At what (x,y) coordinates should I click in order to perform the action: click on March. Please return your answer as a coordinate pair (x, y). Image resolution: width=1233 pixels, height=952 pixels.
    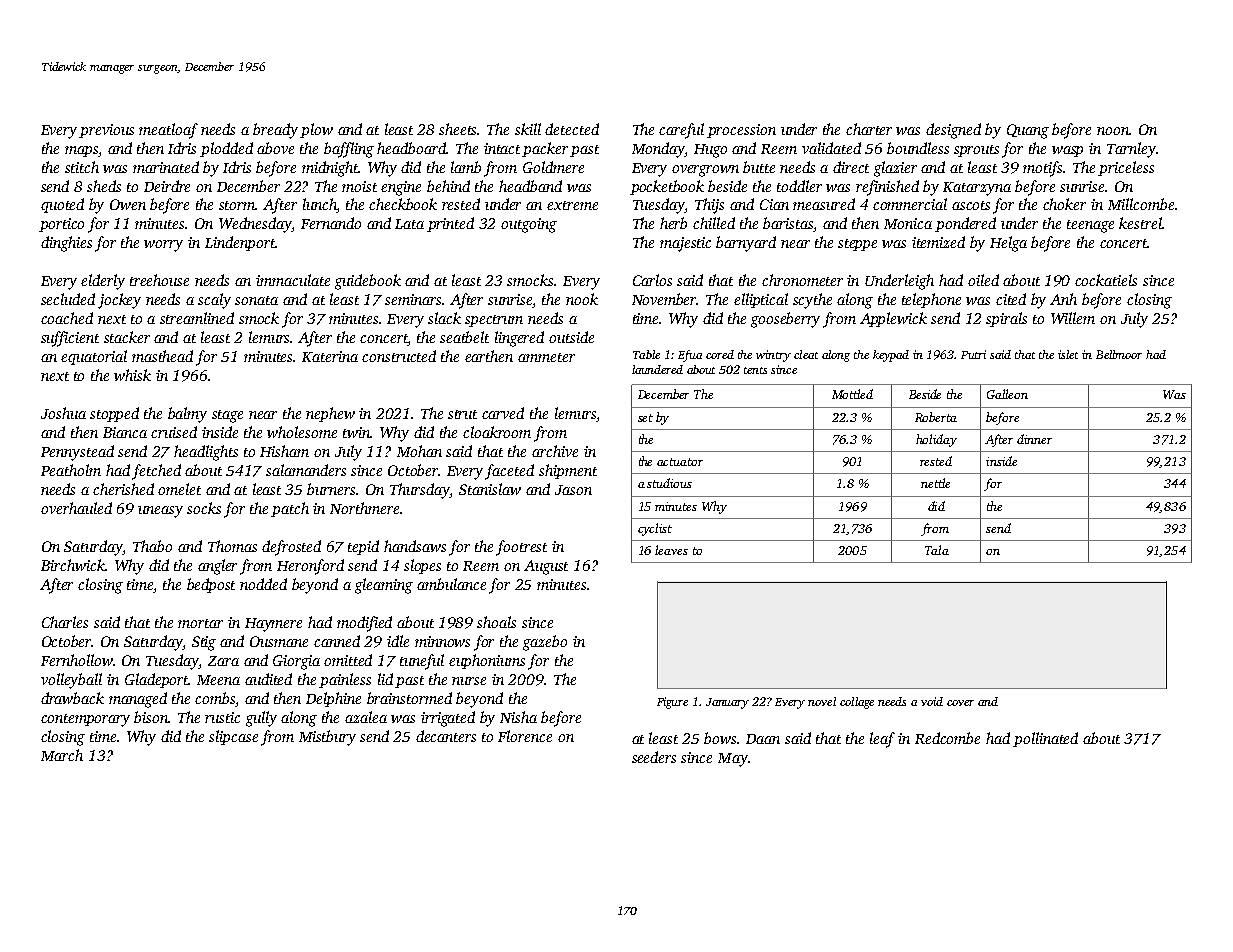
    Looking at the image, I should click on (62, 755).
